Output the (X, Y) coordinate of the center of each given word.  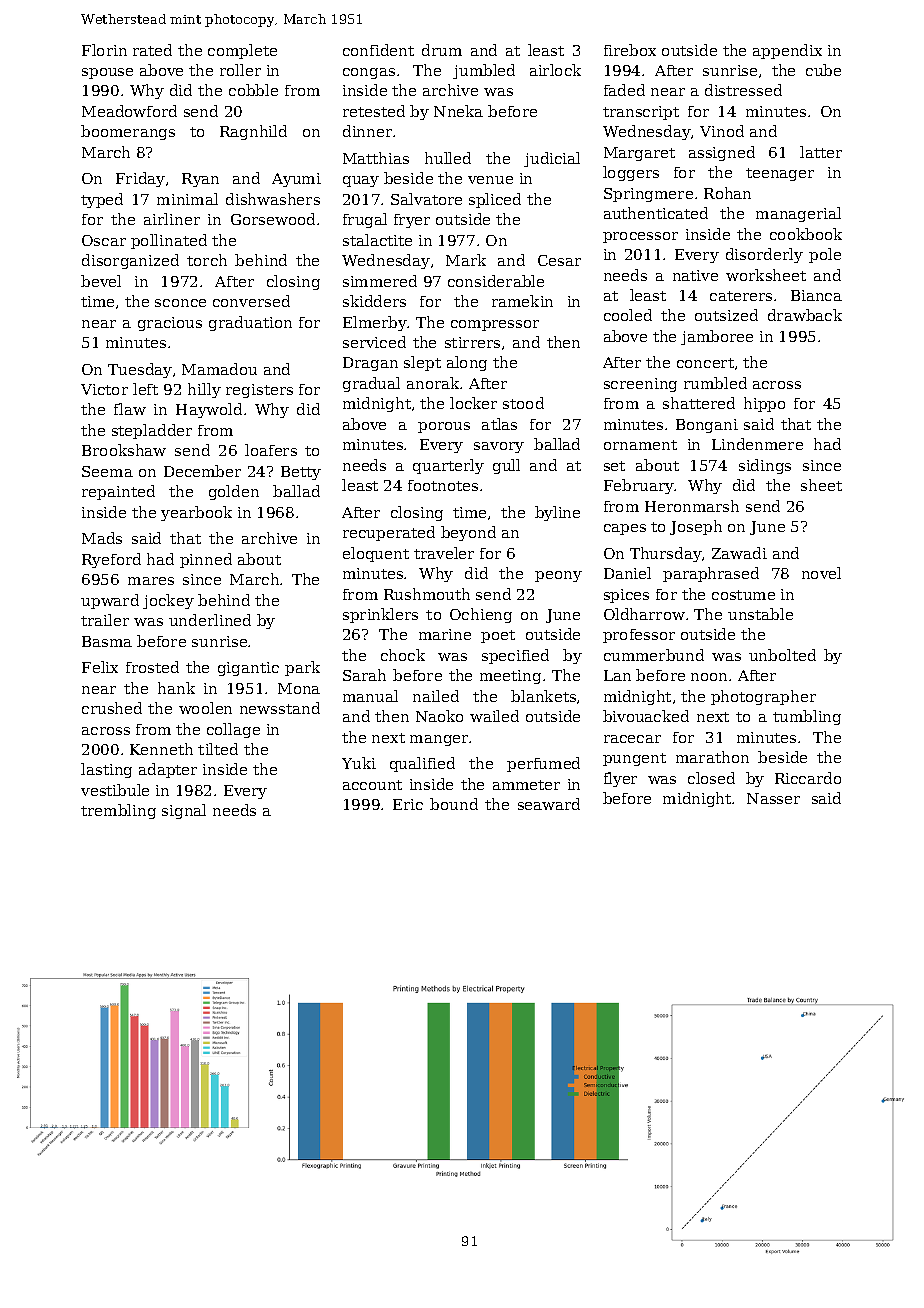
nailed (436, 696)
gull (506, 466)
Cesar (559, 260)
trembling (118, 811)
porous (444, 427)
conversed (251, 301)
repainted (118, 492)
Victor (104, 389)
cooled (628, 315)
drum (442, 50)
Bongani (707, 426)
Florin (104, 50)
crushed (112, 708)
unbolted (782, 655)
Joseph (696, 527)
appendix (787, 51)
